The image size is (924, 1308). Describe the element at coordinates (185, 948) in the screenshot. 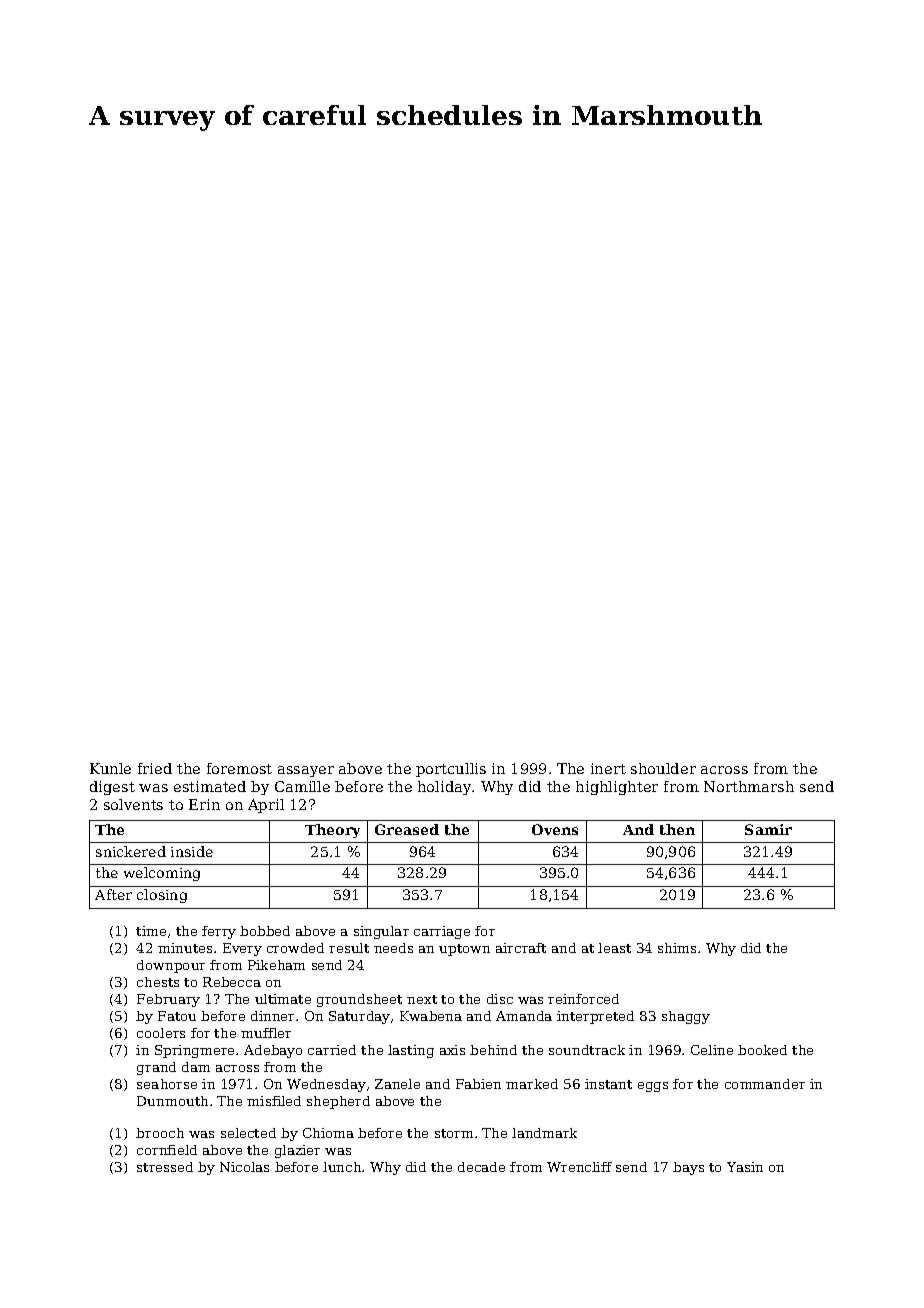

I see `minutes` at that location.
